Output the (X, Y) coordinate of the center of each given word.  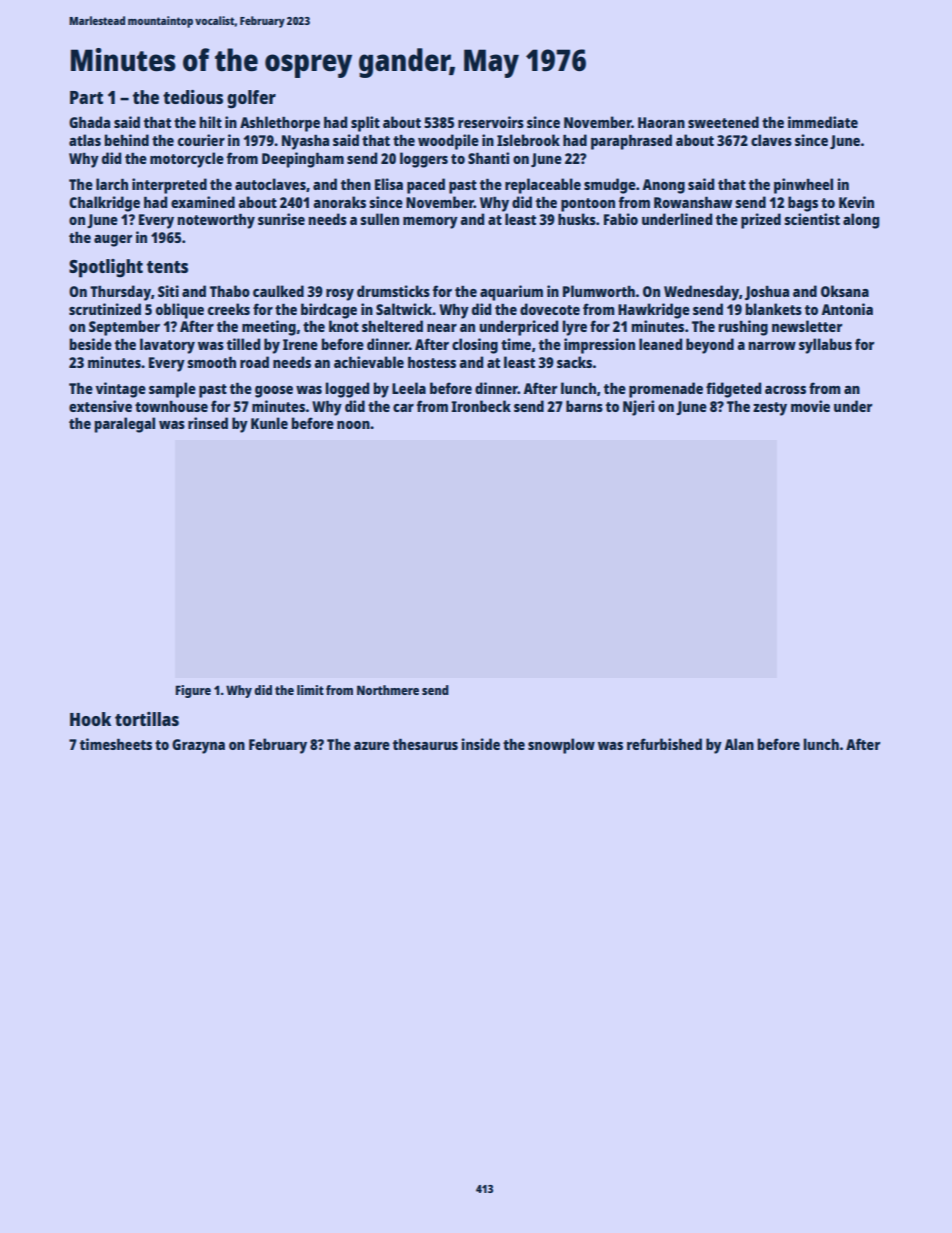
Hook (90, 719)
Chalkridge (104, 204)
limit (310, 690)
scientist (812, 219)
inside (480, 744)
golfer (251, 99)
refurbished (664, 744)
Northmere (388, 690)
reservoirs (491, 122)
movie (810, 406)
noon (353, 425)
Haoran (661, 122)
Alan (739, 744)
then (356, 184)
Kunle (269, 423)
